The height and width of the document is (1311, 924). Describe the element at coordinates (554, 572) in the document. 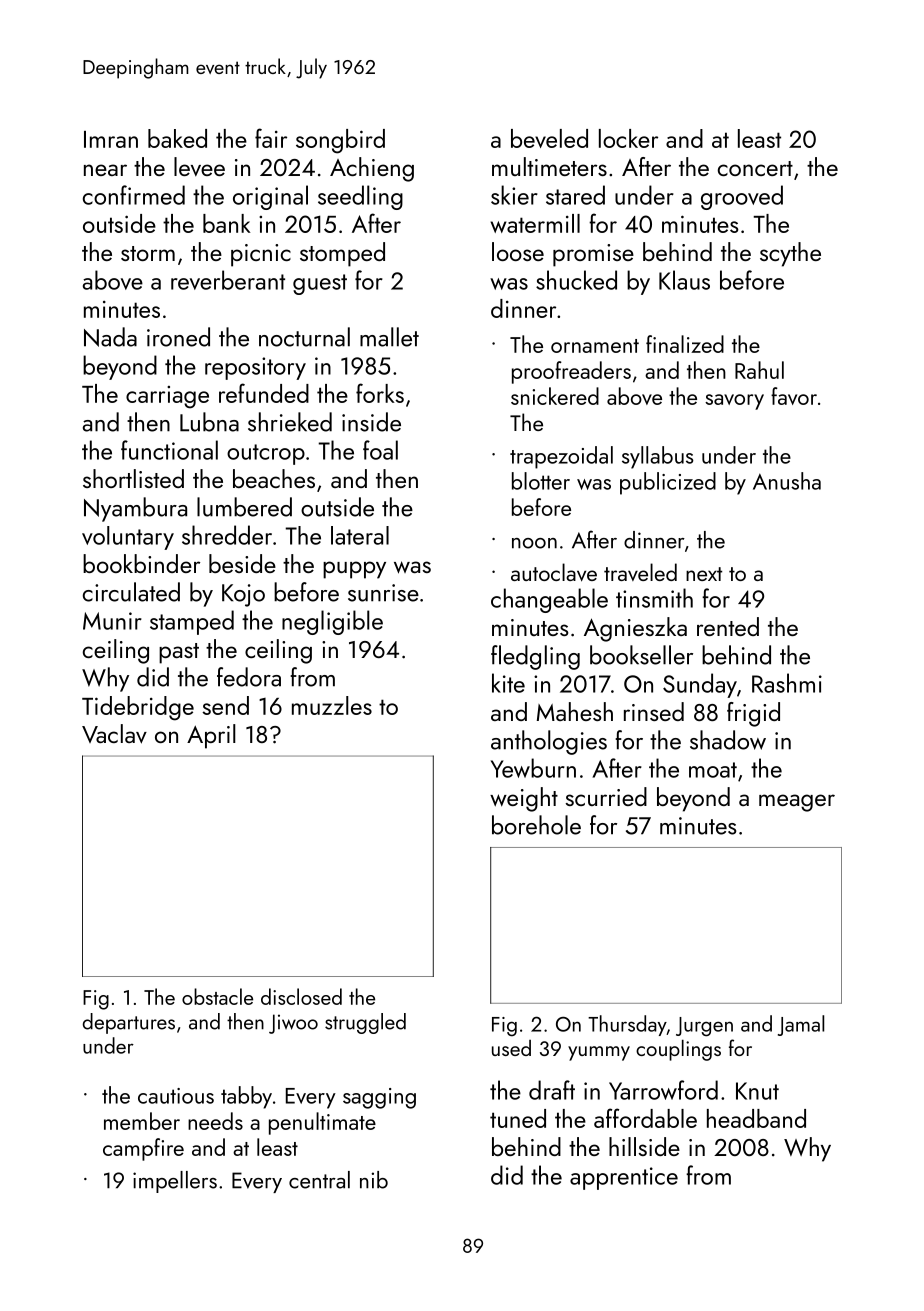

I see `autoclave` at that location.
